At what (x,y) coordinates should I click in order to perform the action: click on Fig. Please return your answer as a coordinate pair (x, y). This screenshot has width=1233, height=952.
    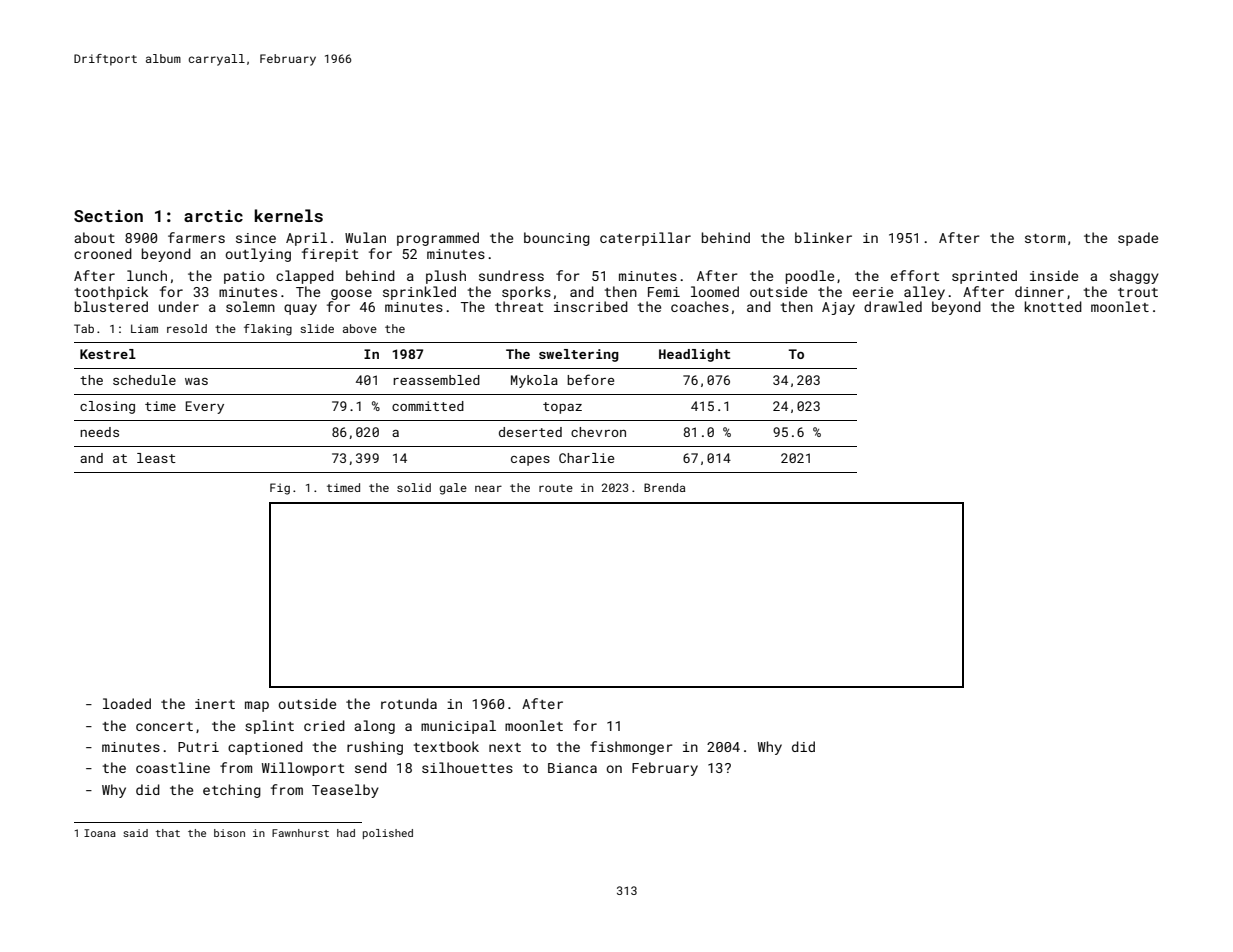
    Looking at the image, I should click on (280, 489).
